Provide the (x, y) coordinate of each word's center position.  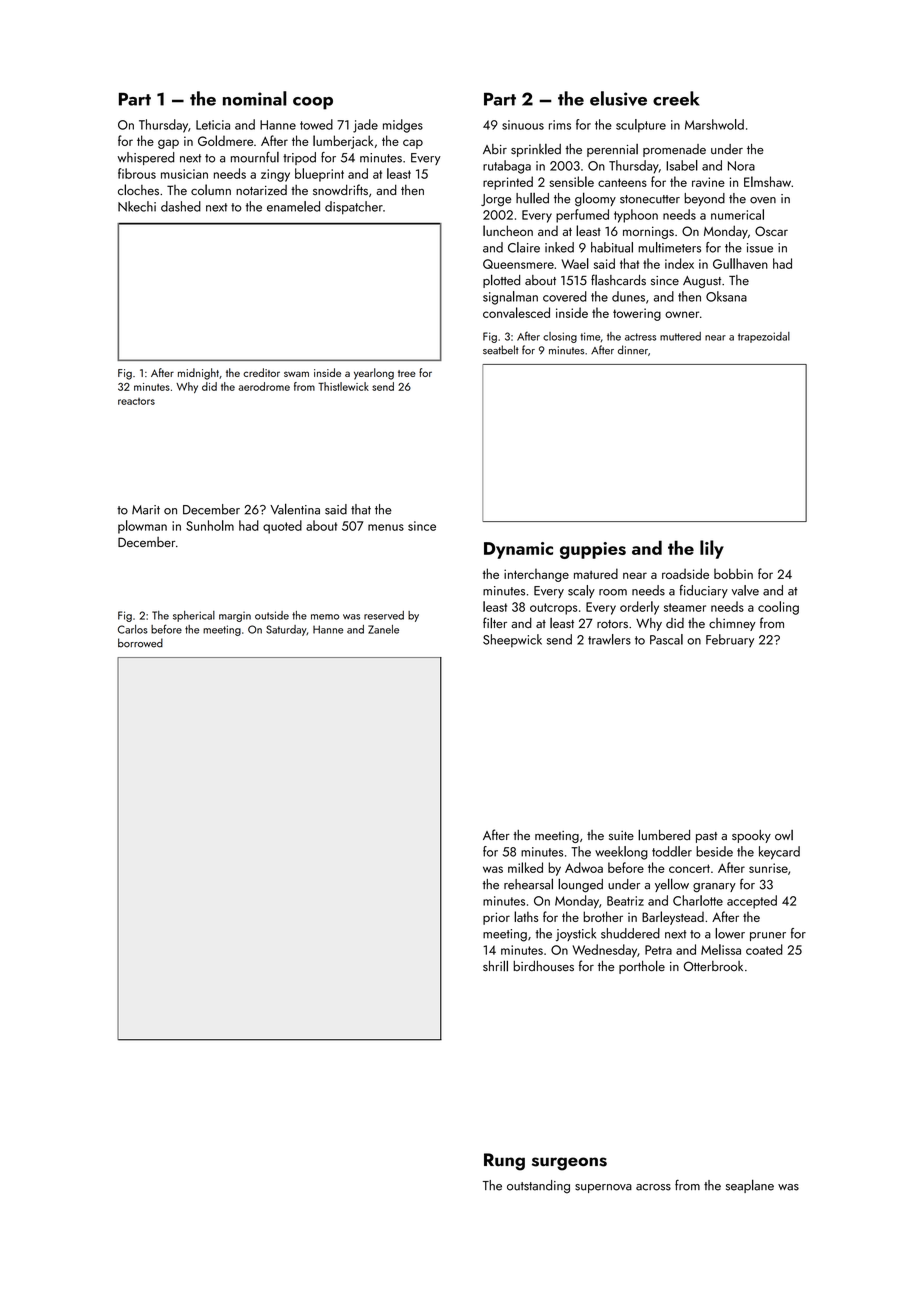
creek (676, 98)
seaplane (750, 1186)
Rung (504, 1162)
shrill (495, 966)
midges (403, 126)
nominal (255, 98)
